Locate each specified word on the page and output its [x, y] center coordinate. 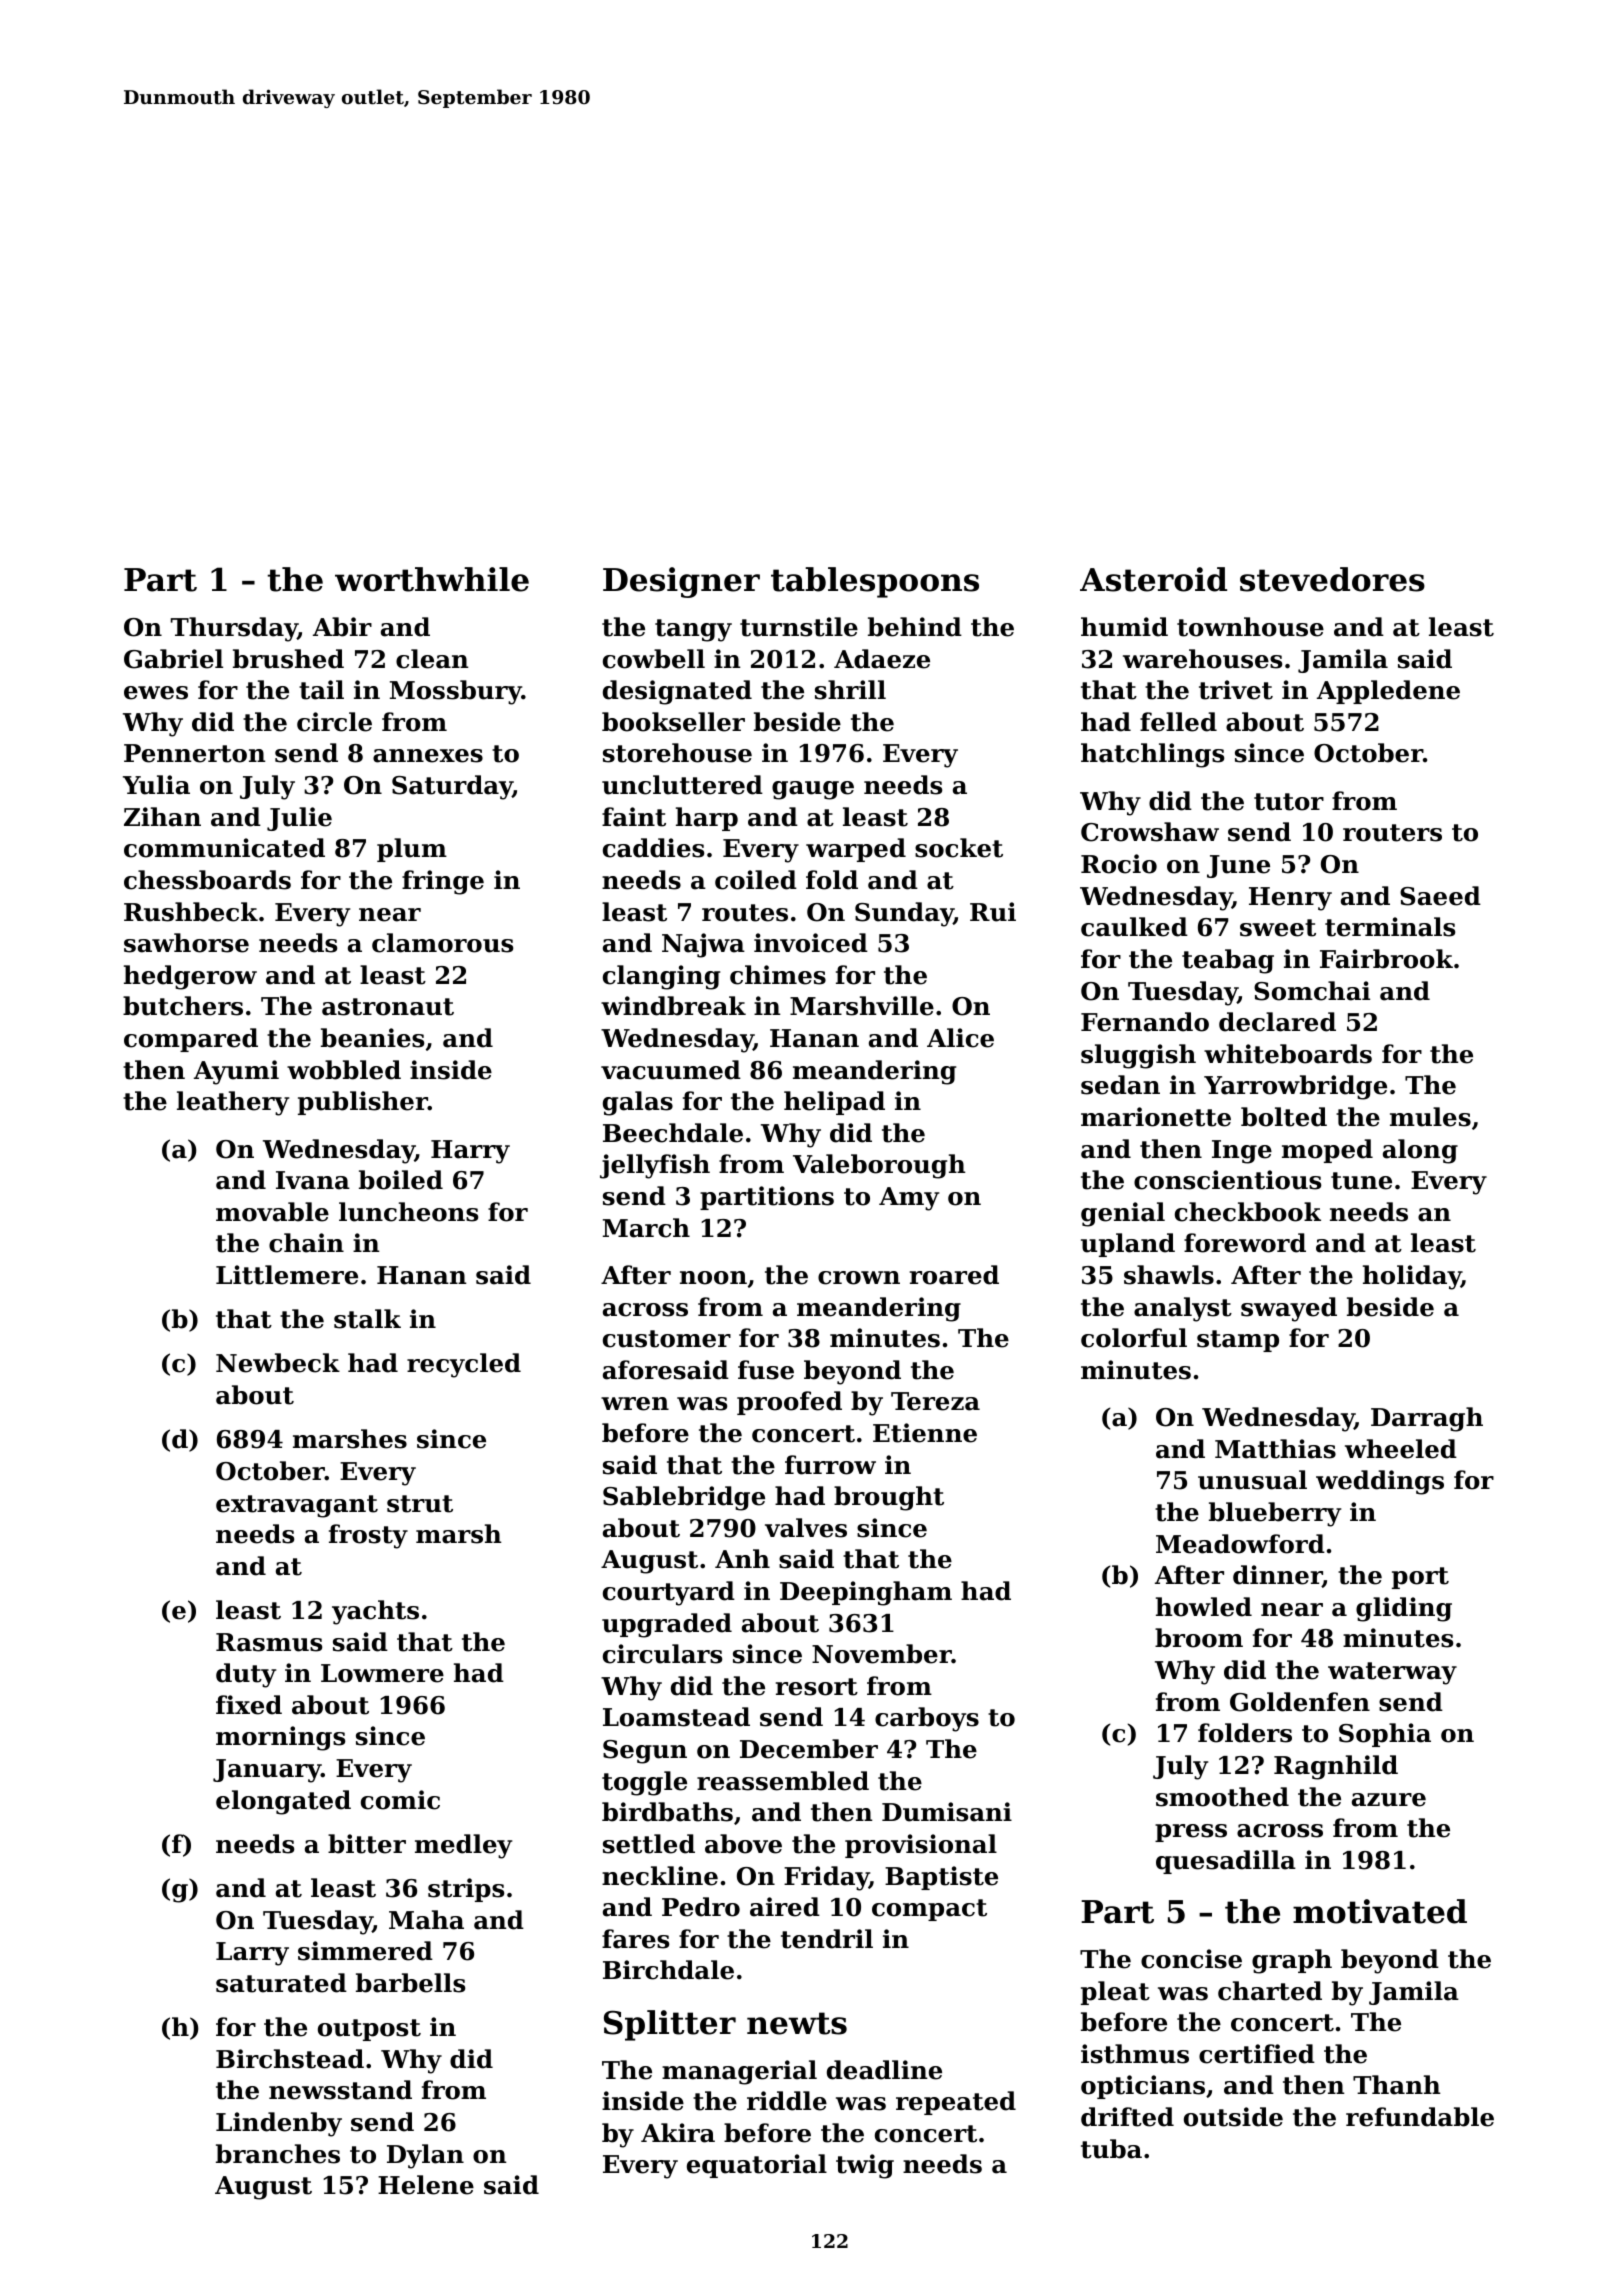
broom [1199, 1638]
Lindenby [279, 2124]
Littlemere [287, 1275]
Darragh [1427, 1419]
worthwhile [432, 579]
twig [865, 2166]
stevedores [1332, 579]
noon [713, 1278]
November [882, 1654]
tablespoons [875, 582]
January [267, 1771]
